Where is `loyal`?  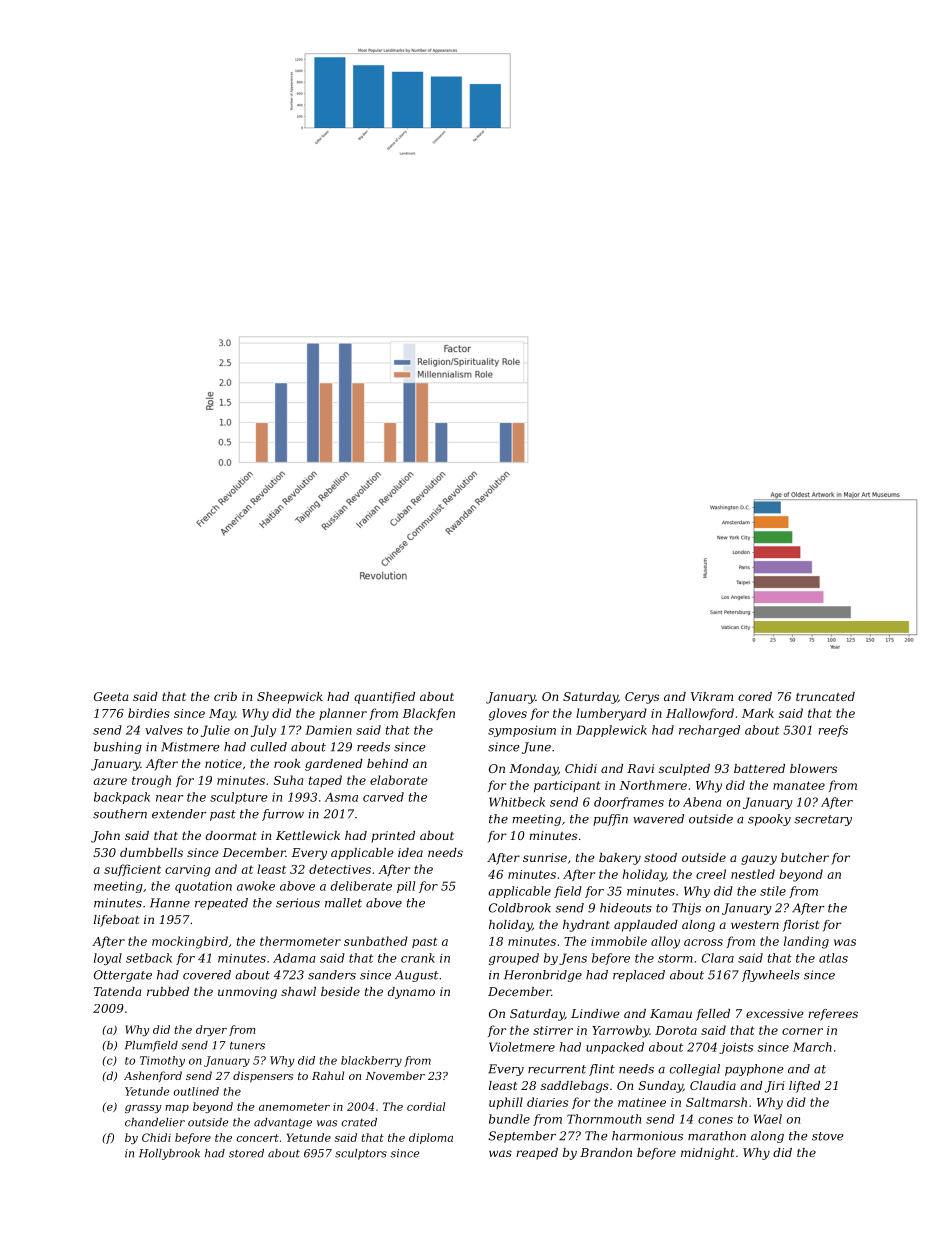 loyal is located at coordinates (108, 959).
